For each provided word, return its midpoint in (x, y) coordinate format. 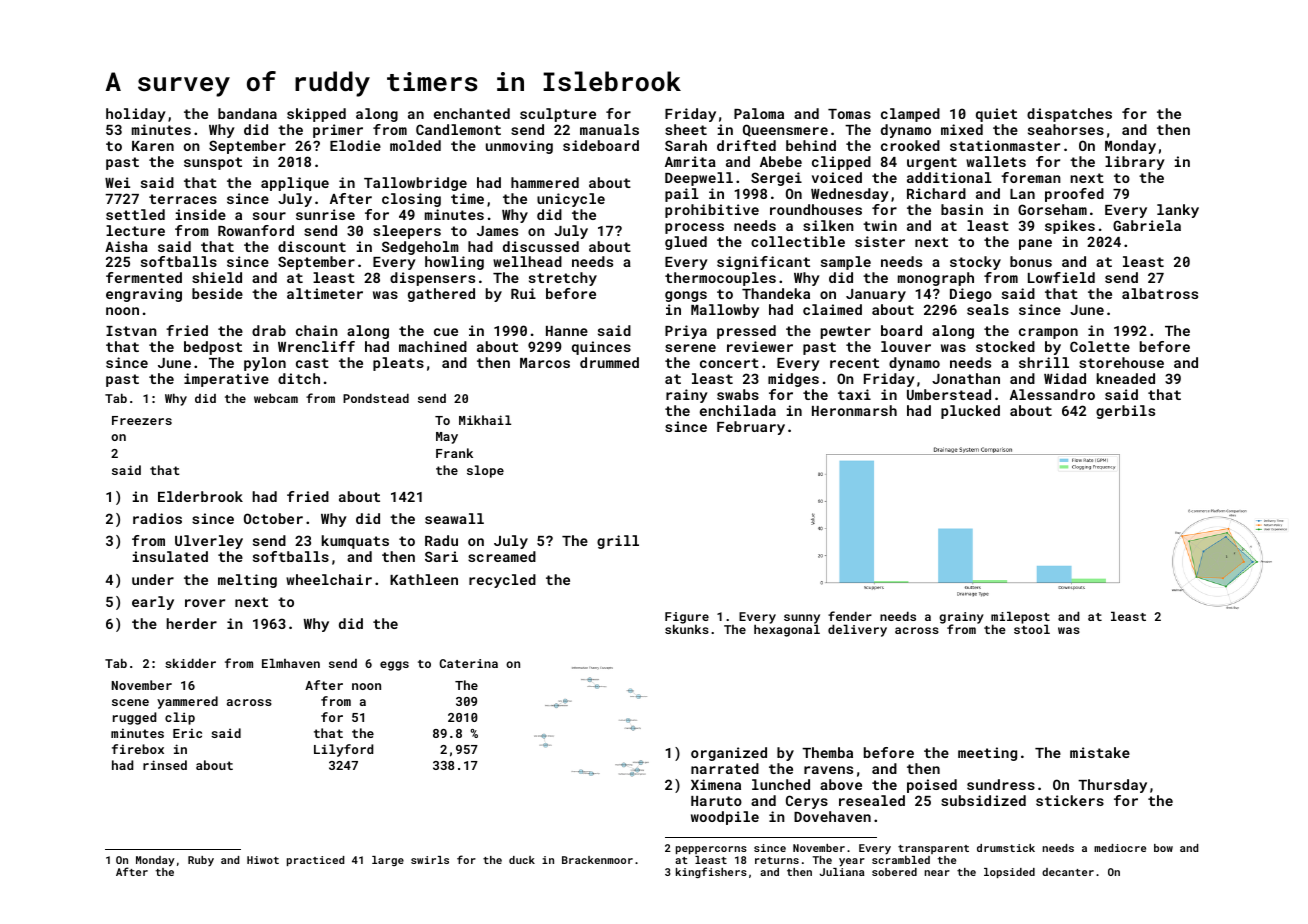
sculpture (558, 115)
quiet (996, 115)
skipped (316, 115)
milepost (1020, 618)
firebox (138, 749)
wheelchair (329, 579)
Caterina (468, 663)
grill (618, 542)
